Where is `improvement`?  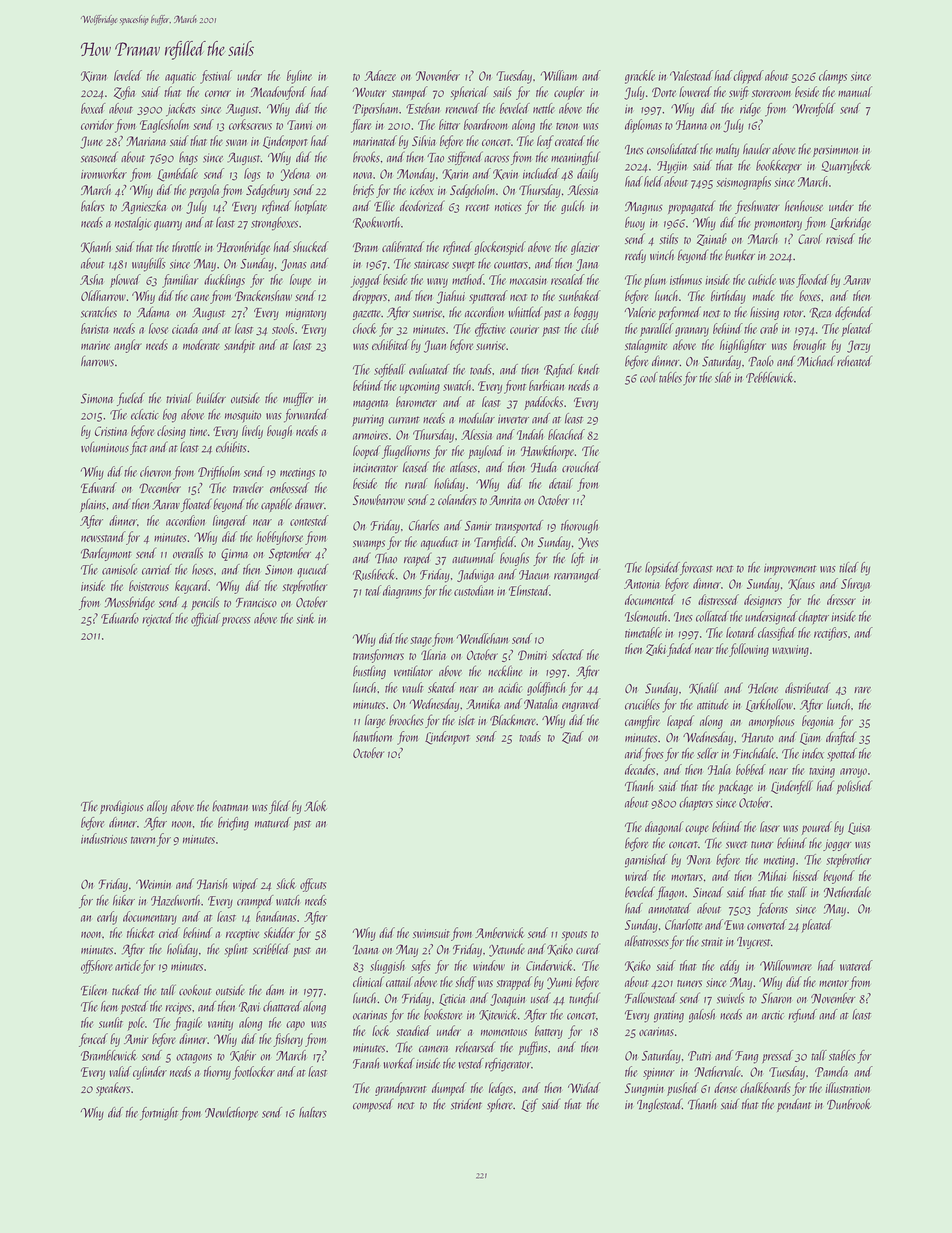
improvement is located at coordinates (790, 569).
